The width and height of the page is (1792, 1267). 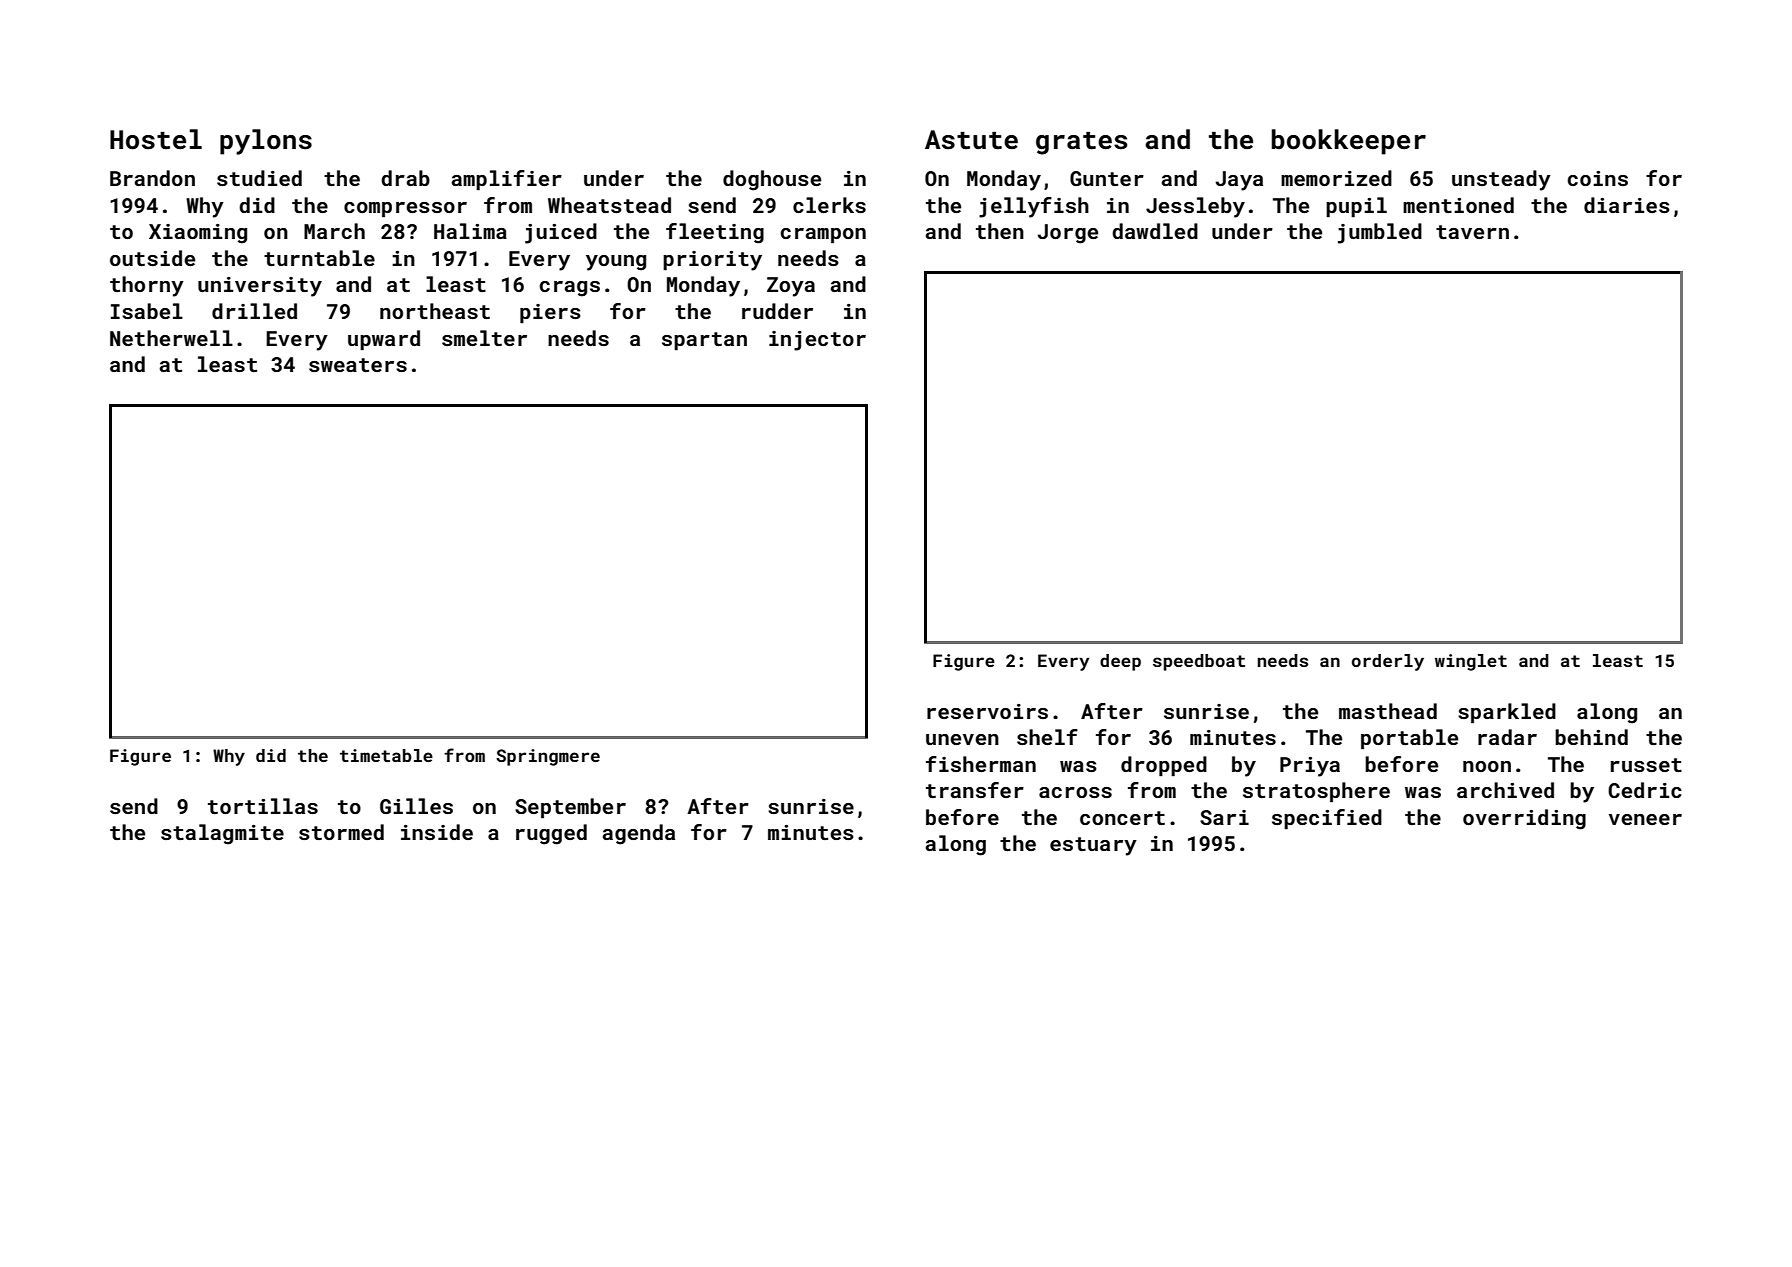 What do you see at coordinates (1380, 233) in the page?
I see `jumbled` at bounding box center [1380, 233].
